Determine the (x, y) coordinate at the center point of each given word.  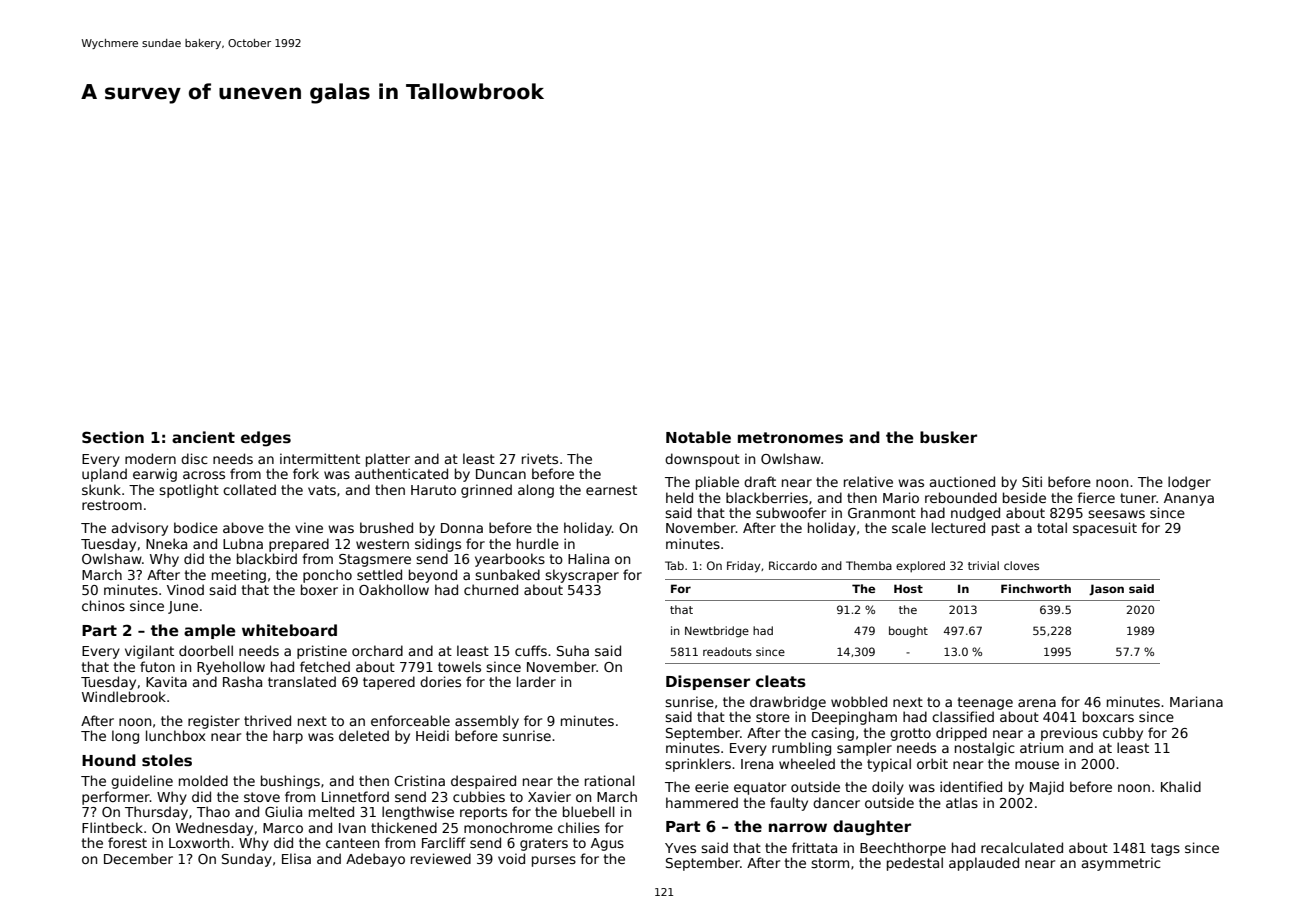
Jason (1106, 590)
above (243, 527)
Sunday (247, 860)
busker (948, 437)
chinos (103, 605)
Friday (743, 567)
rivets (540, 458)
